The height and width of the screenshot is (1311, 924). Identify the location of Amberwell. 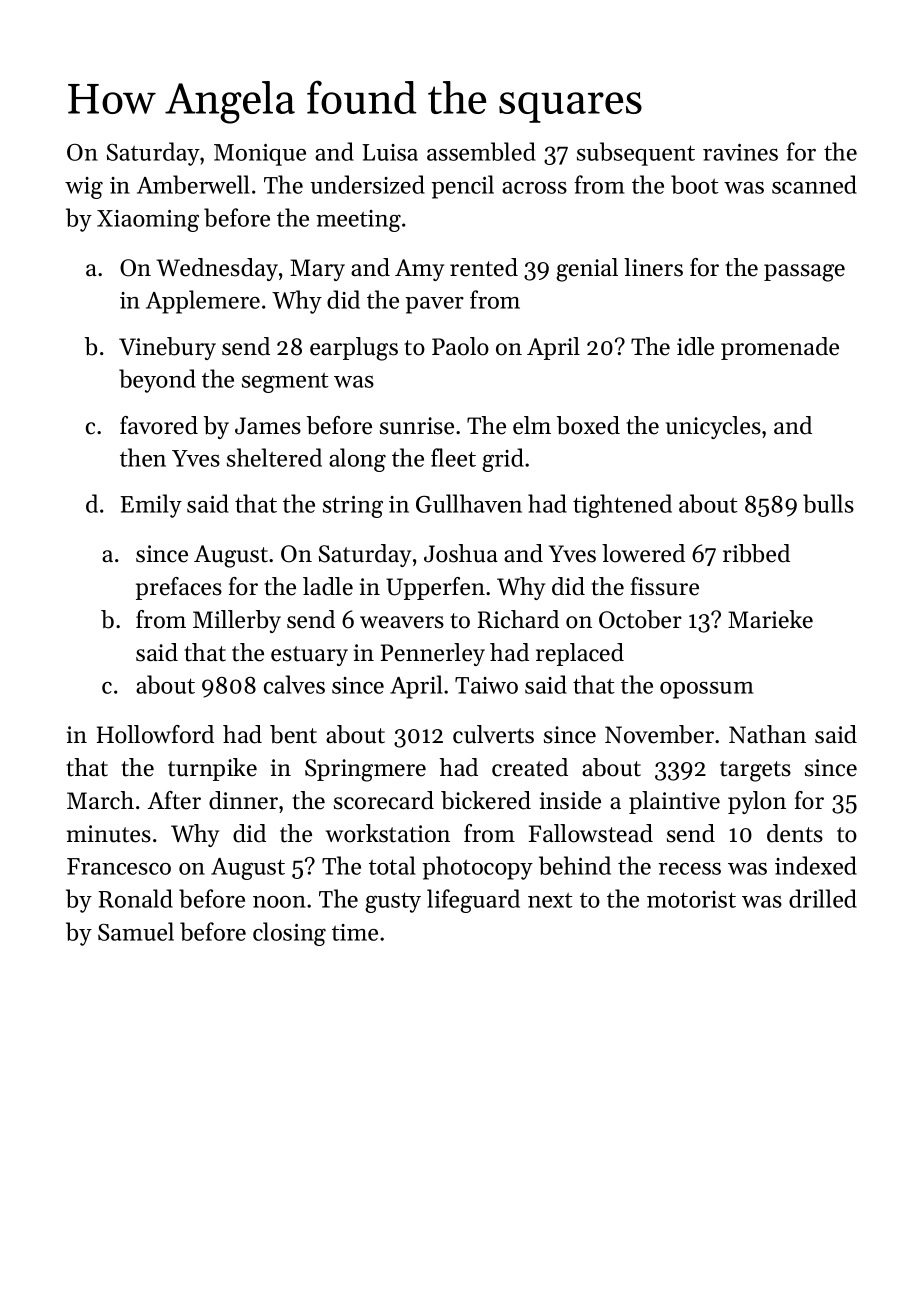
(193, 184).
